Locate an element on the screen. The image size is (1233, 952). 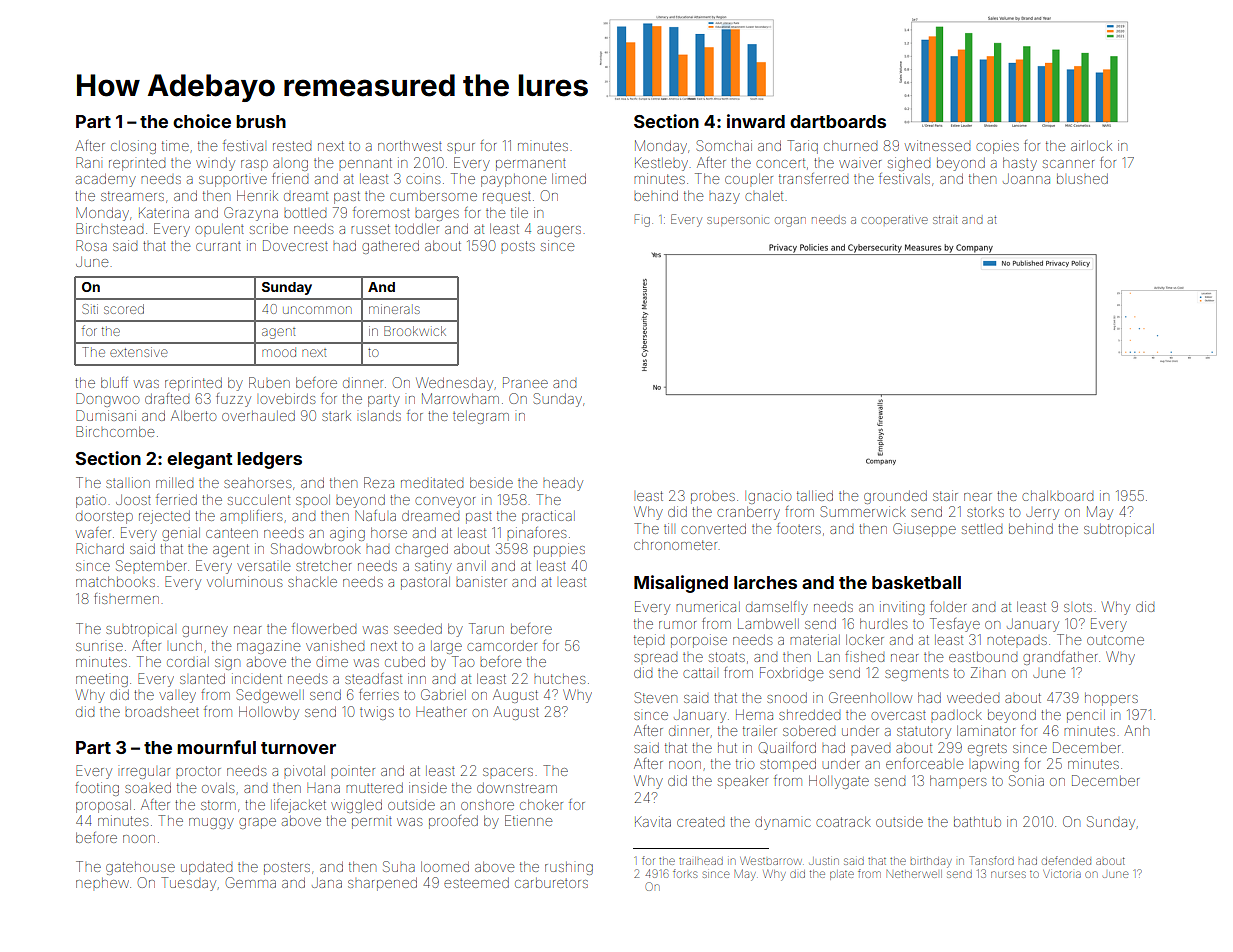
lifejacket is located at coordinates (298, 806).
